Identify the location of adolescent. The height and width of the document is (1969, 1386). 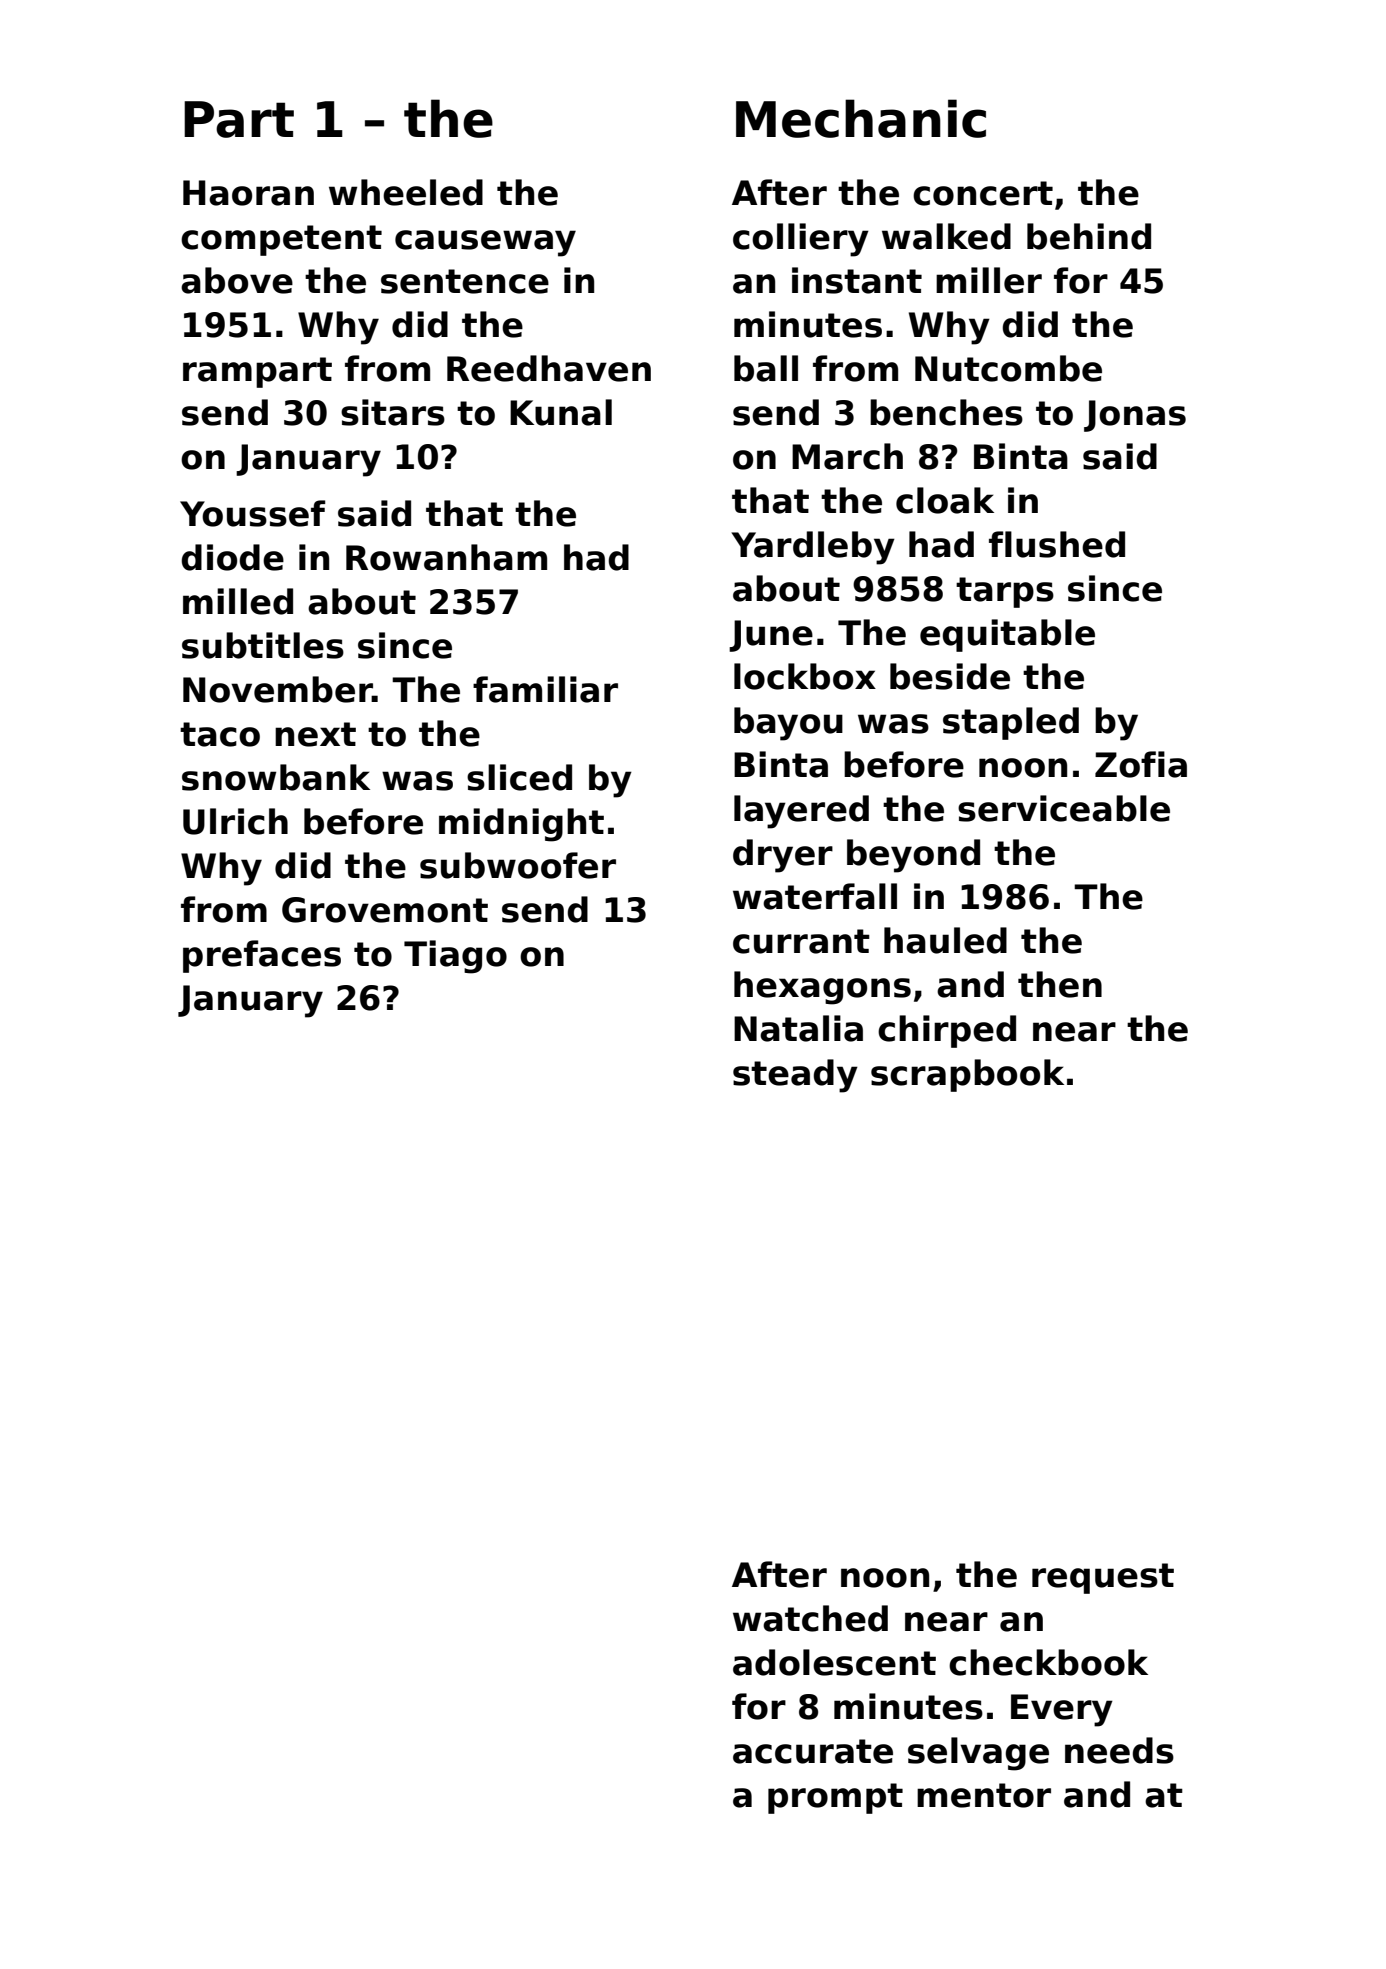
(834, 1662).
